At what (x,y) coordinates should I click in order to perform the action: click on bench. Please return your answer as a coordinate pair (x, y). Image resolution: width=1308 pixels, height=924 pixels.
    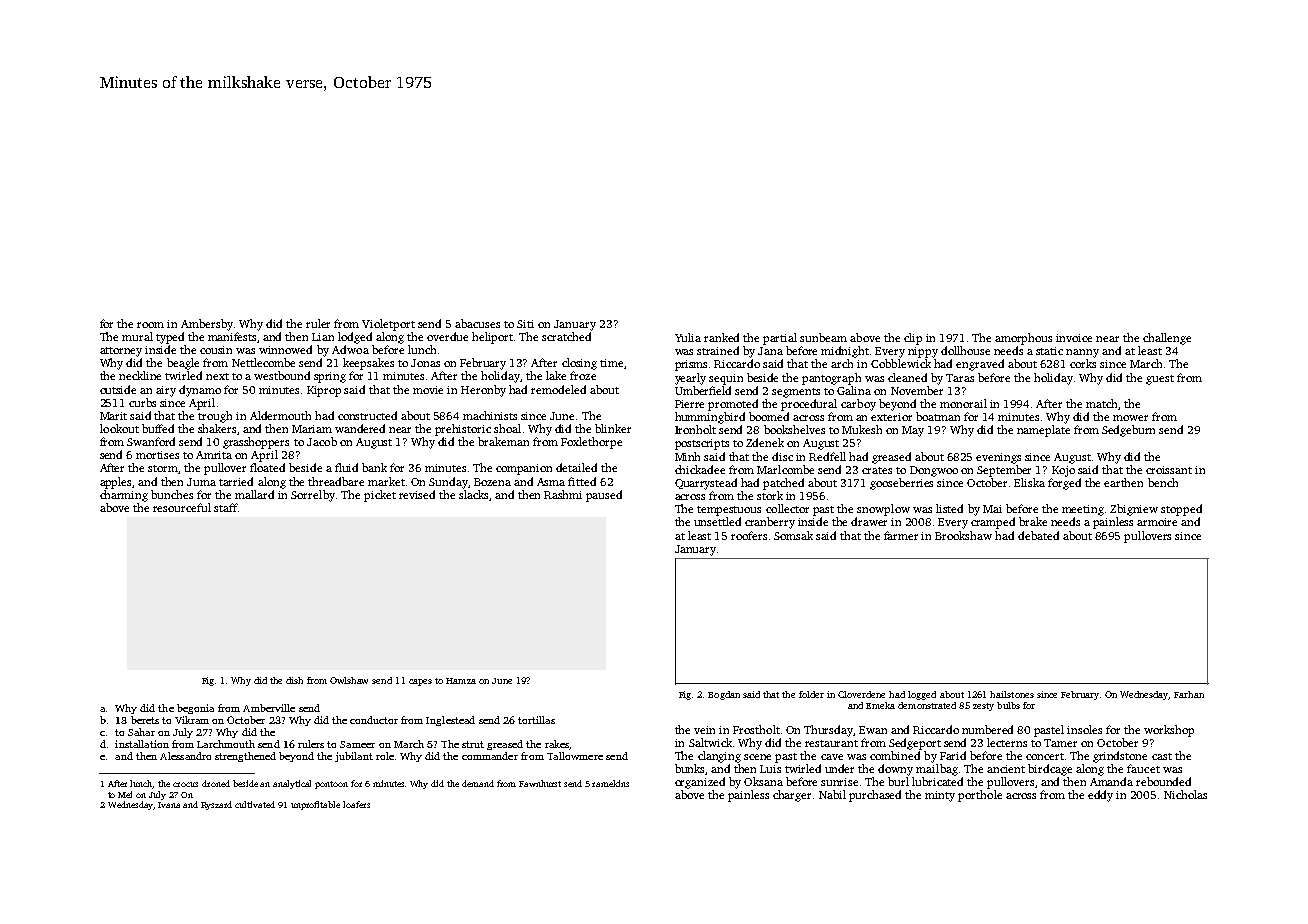
    Looking at the image, I should click on (1163, 482).
